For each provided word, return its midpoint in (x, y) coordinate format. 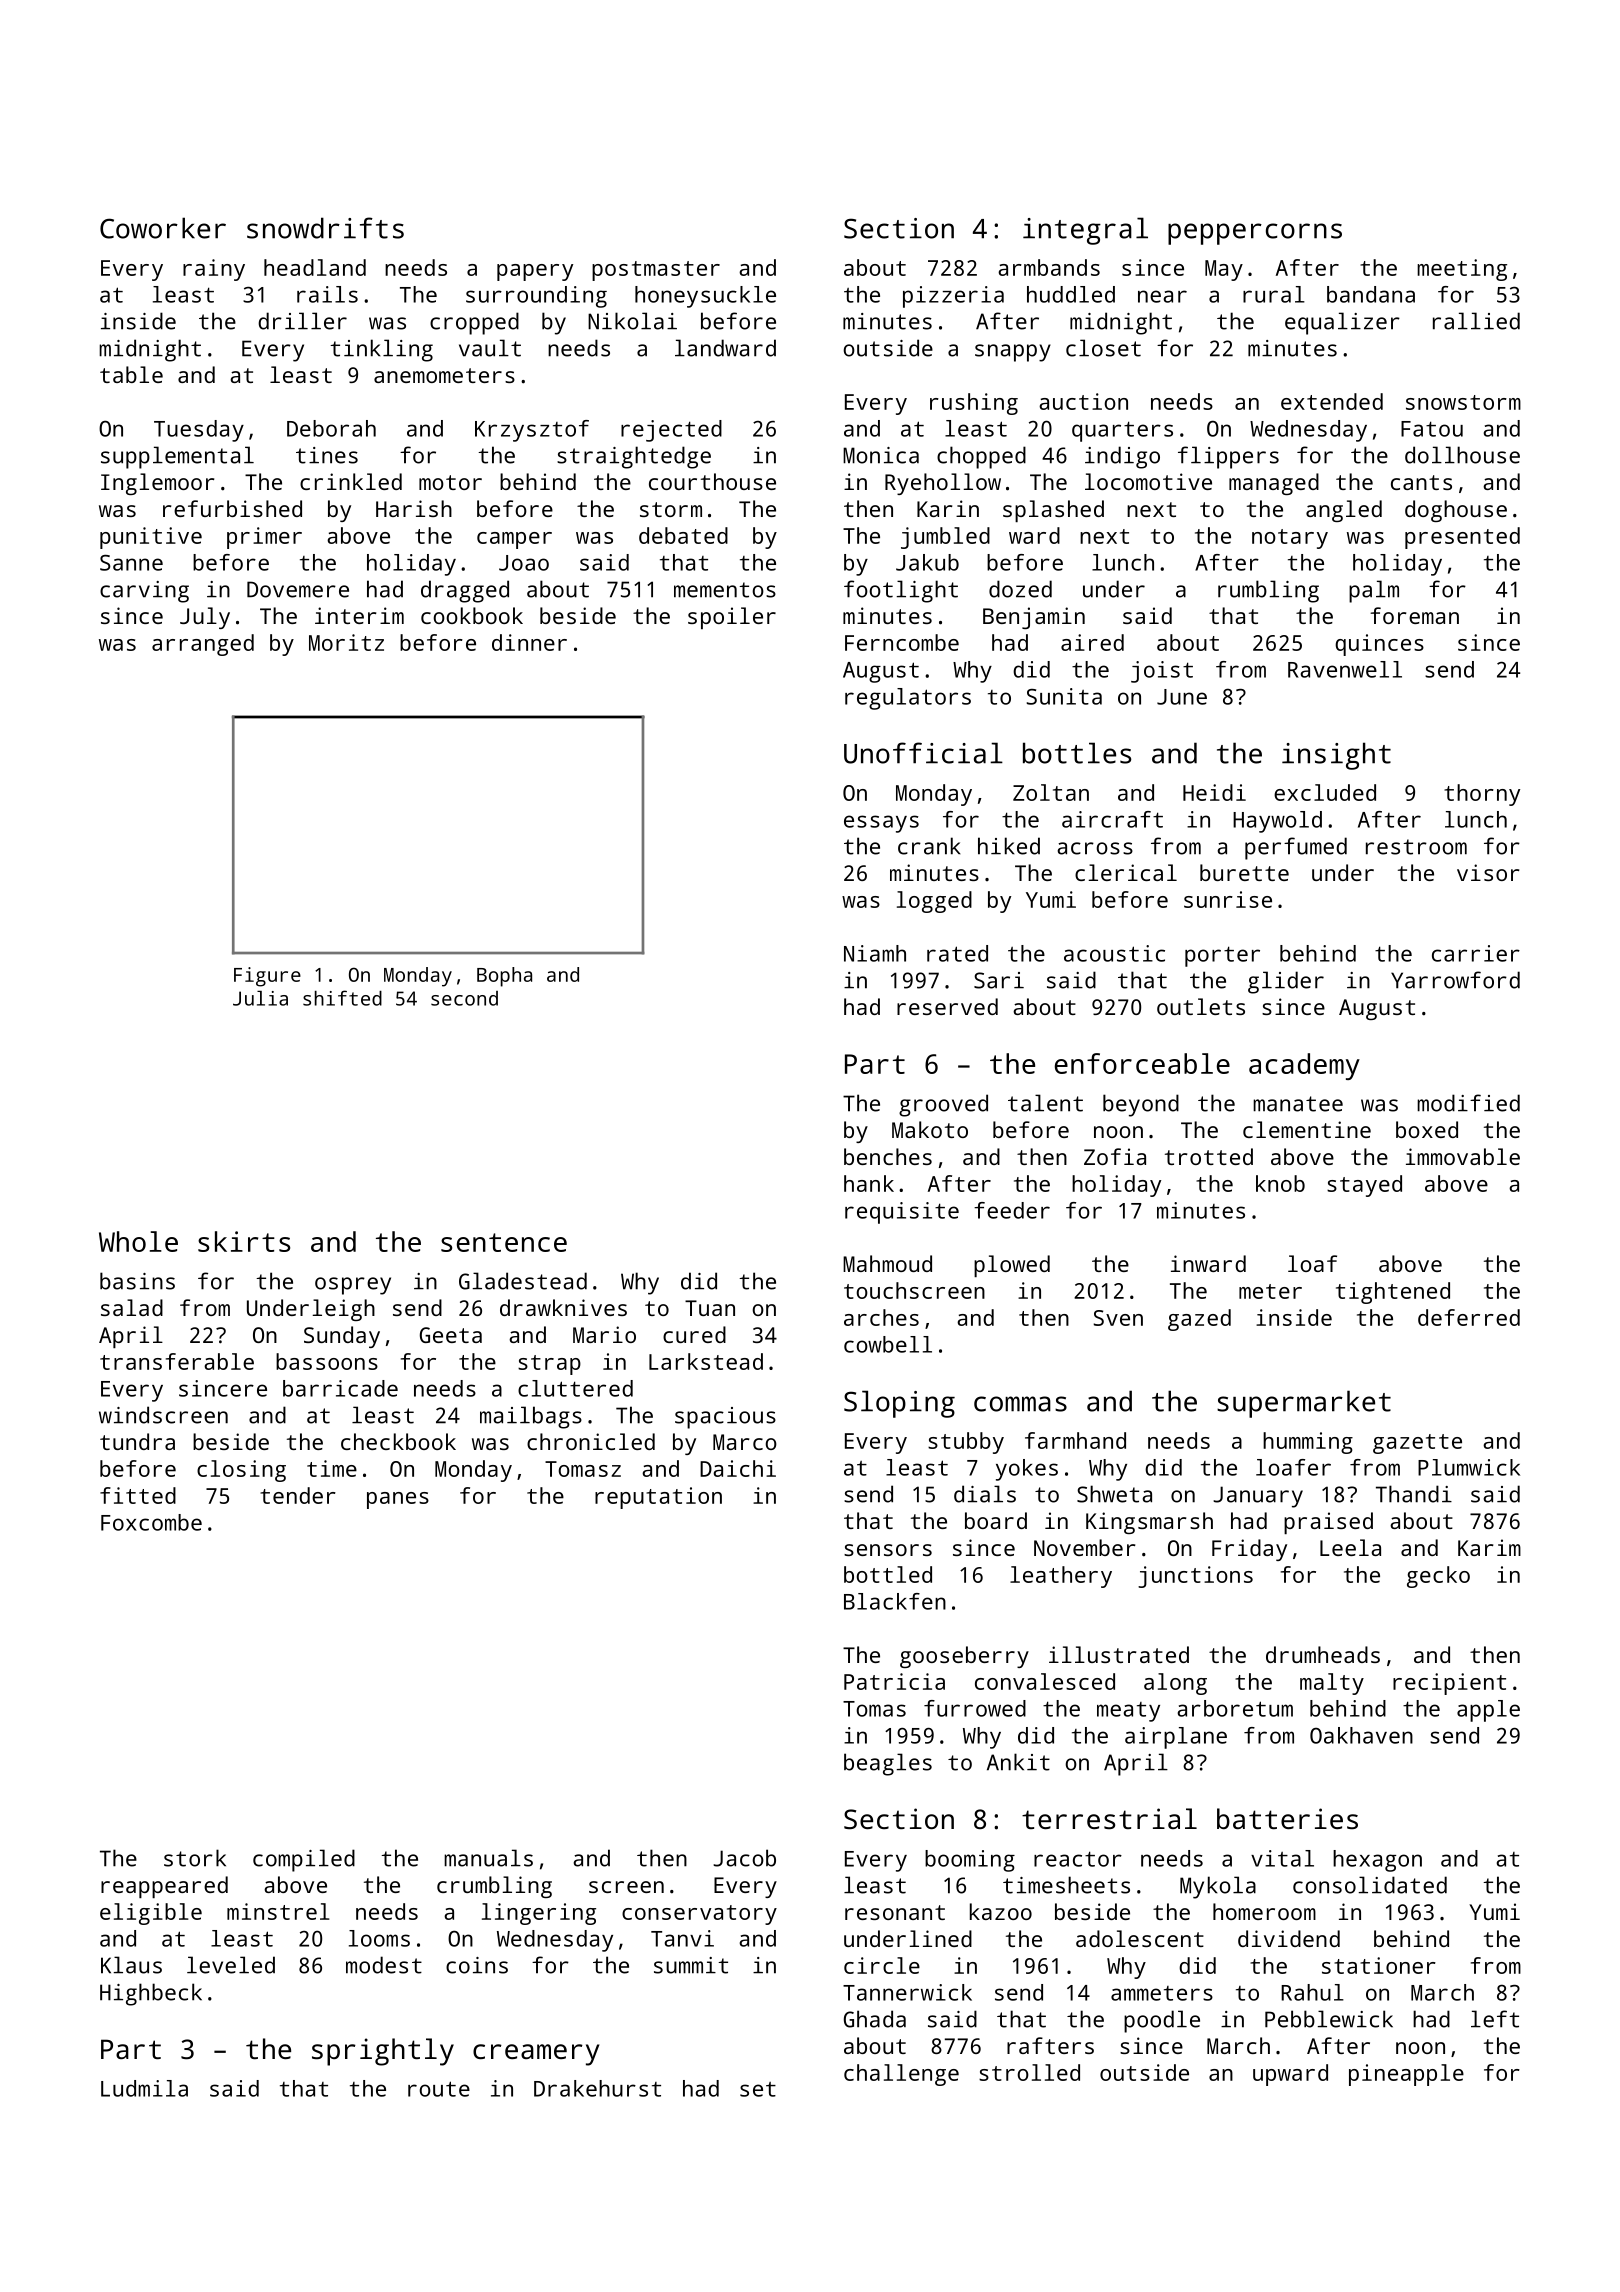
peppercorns (1255, 234)
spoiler (732, 618)
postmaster (656, 271)
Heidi (1214, 792)
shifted (342, 998)
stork (195, 1858)
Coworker (163, 228)
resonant (895, 1912)
